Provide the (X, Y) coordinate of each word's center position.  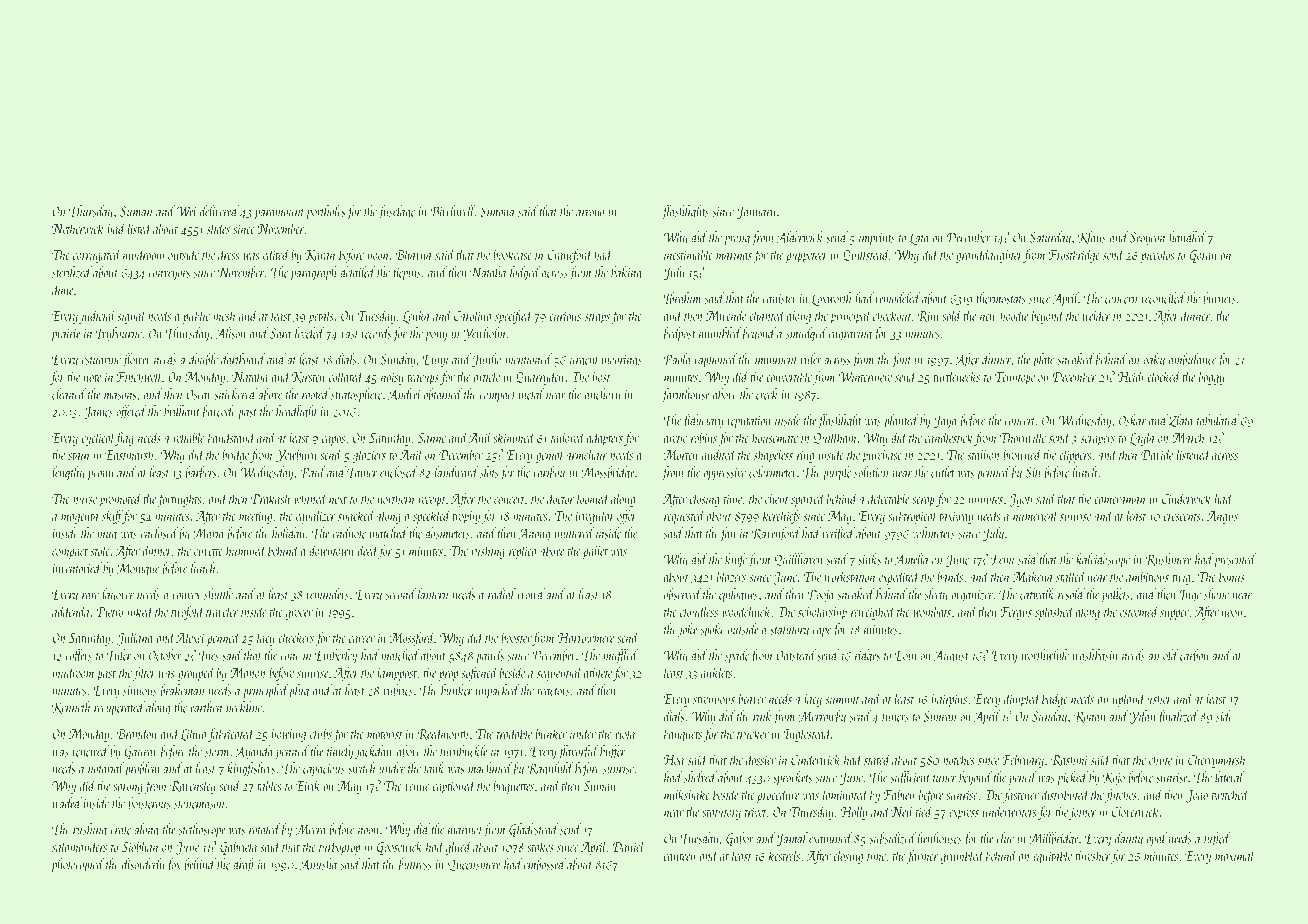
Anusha (318, 864)
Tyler (119, 656)
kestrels (784, 855)
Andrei (404, 394)
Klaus (1092, 237)
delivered (219, 211)
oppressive (724, 474)
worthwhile (1045, 655)
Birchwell (453, 211)
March (1188, 437)
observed (683, 594)
